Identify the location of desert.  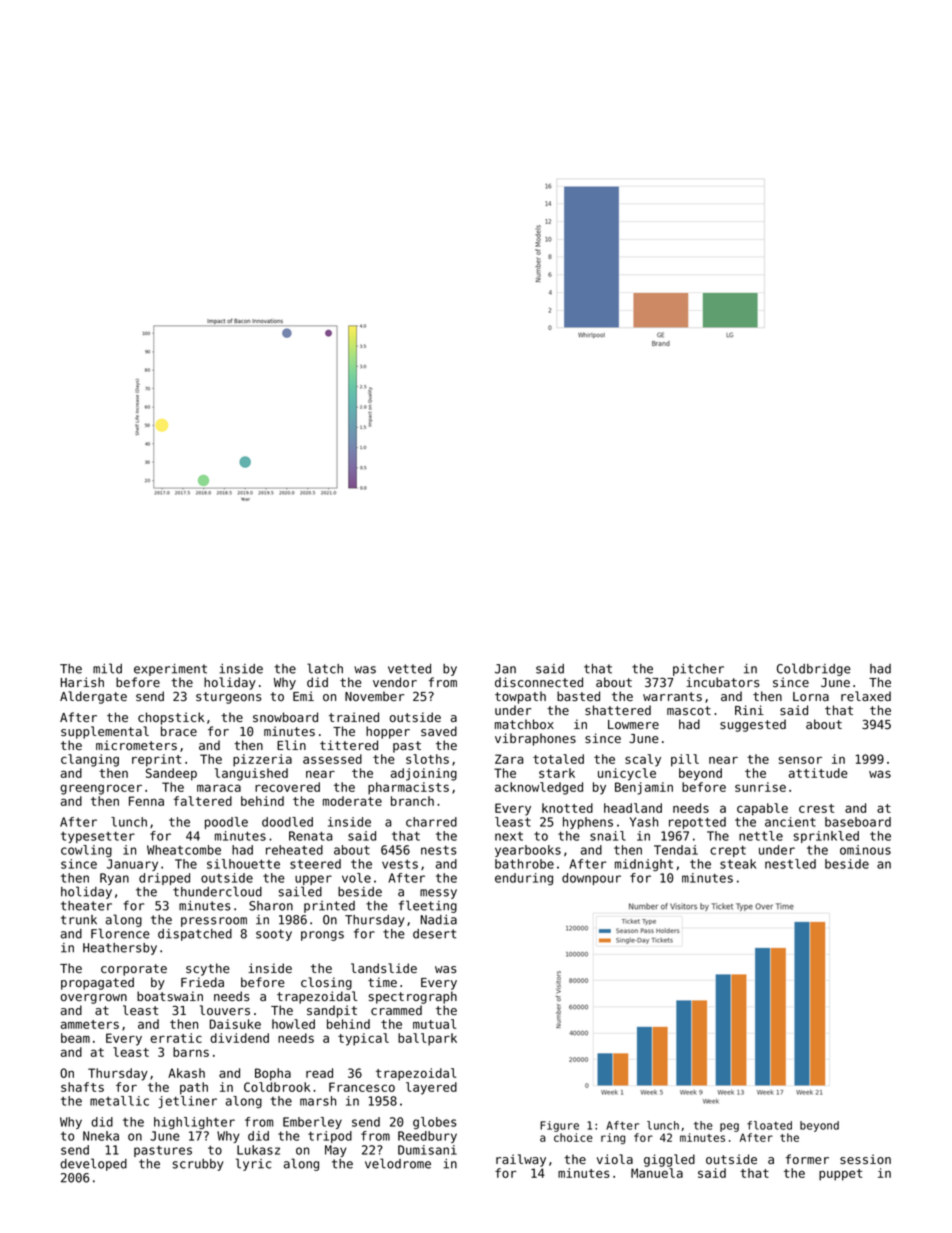
(434, 934).
